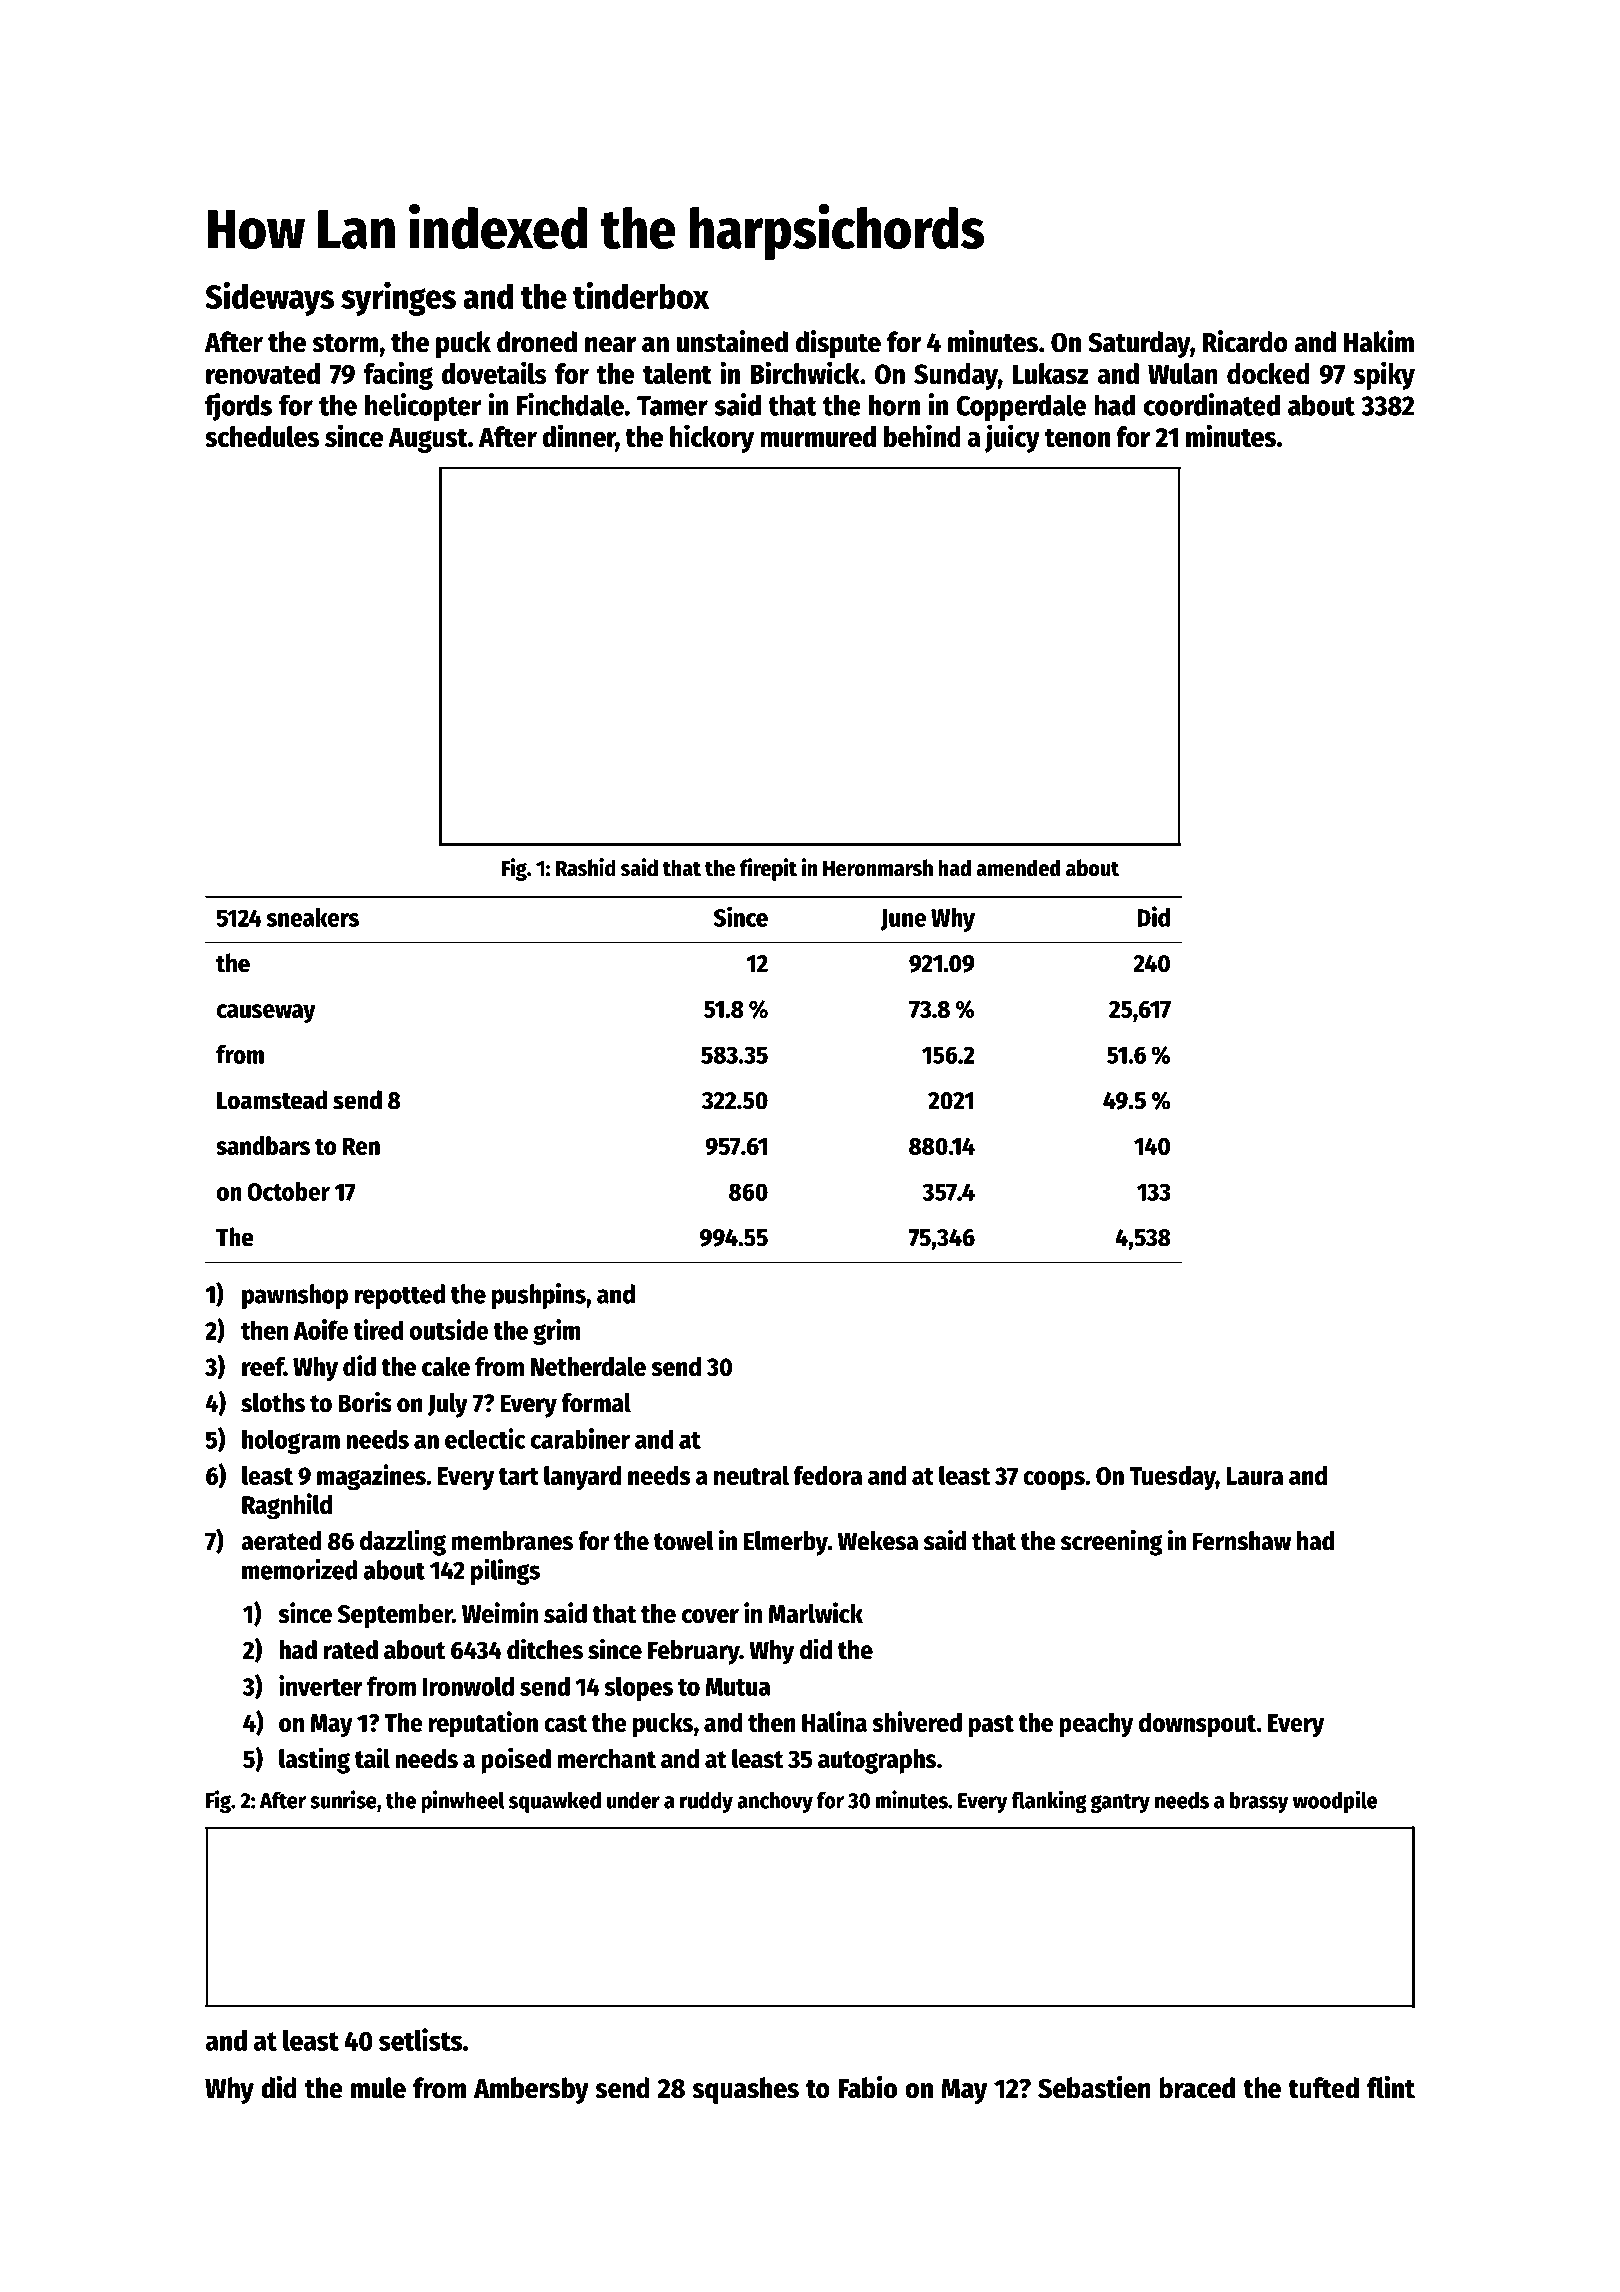  Describe the element at coordinates (378, 2088) in the page. I see `mule` at that location.
